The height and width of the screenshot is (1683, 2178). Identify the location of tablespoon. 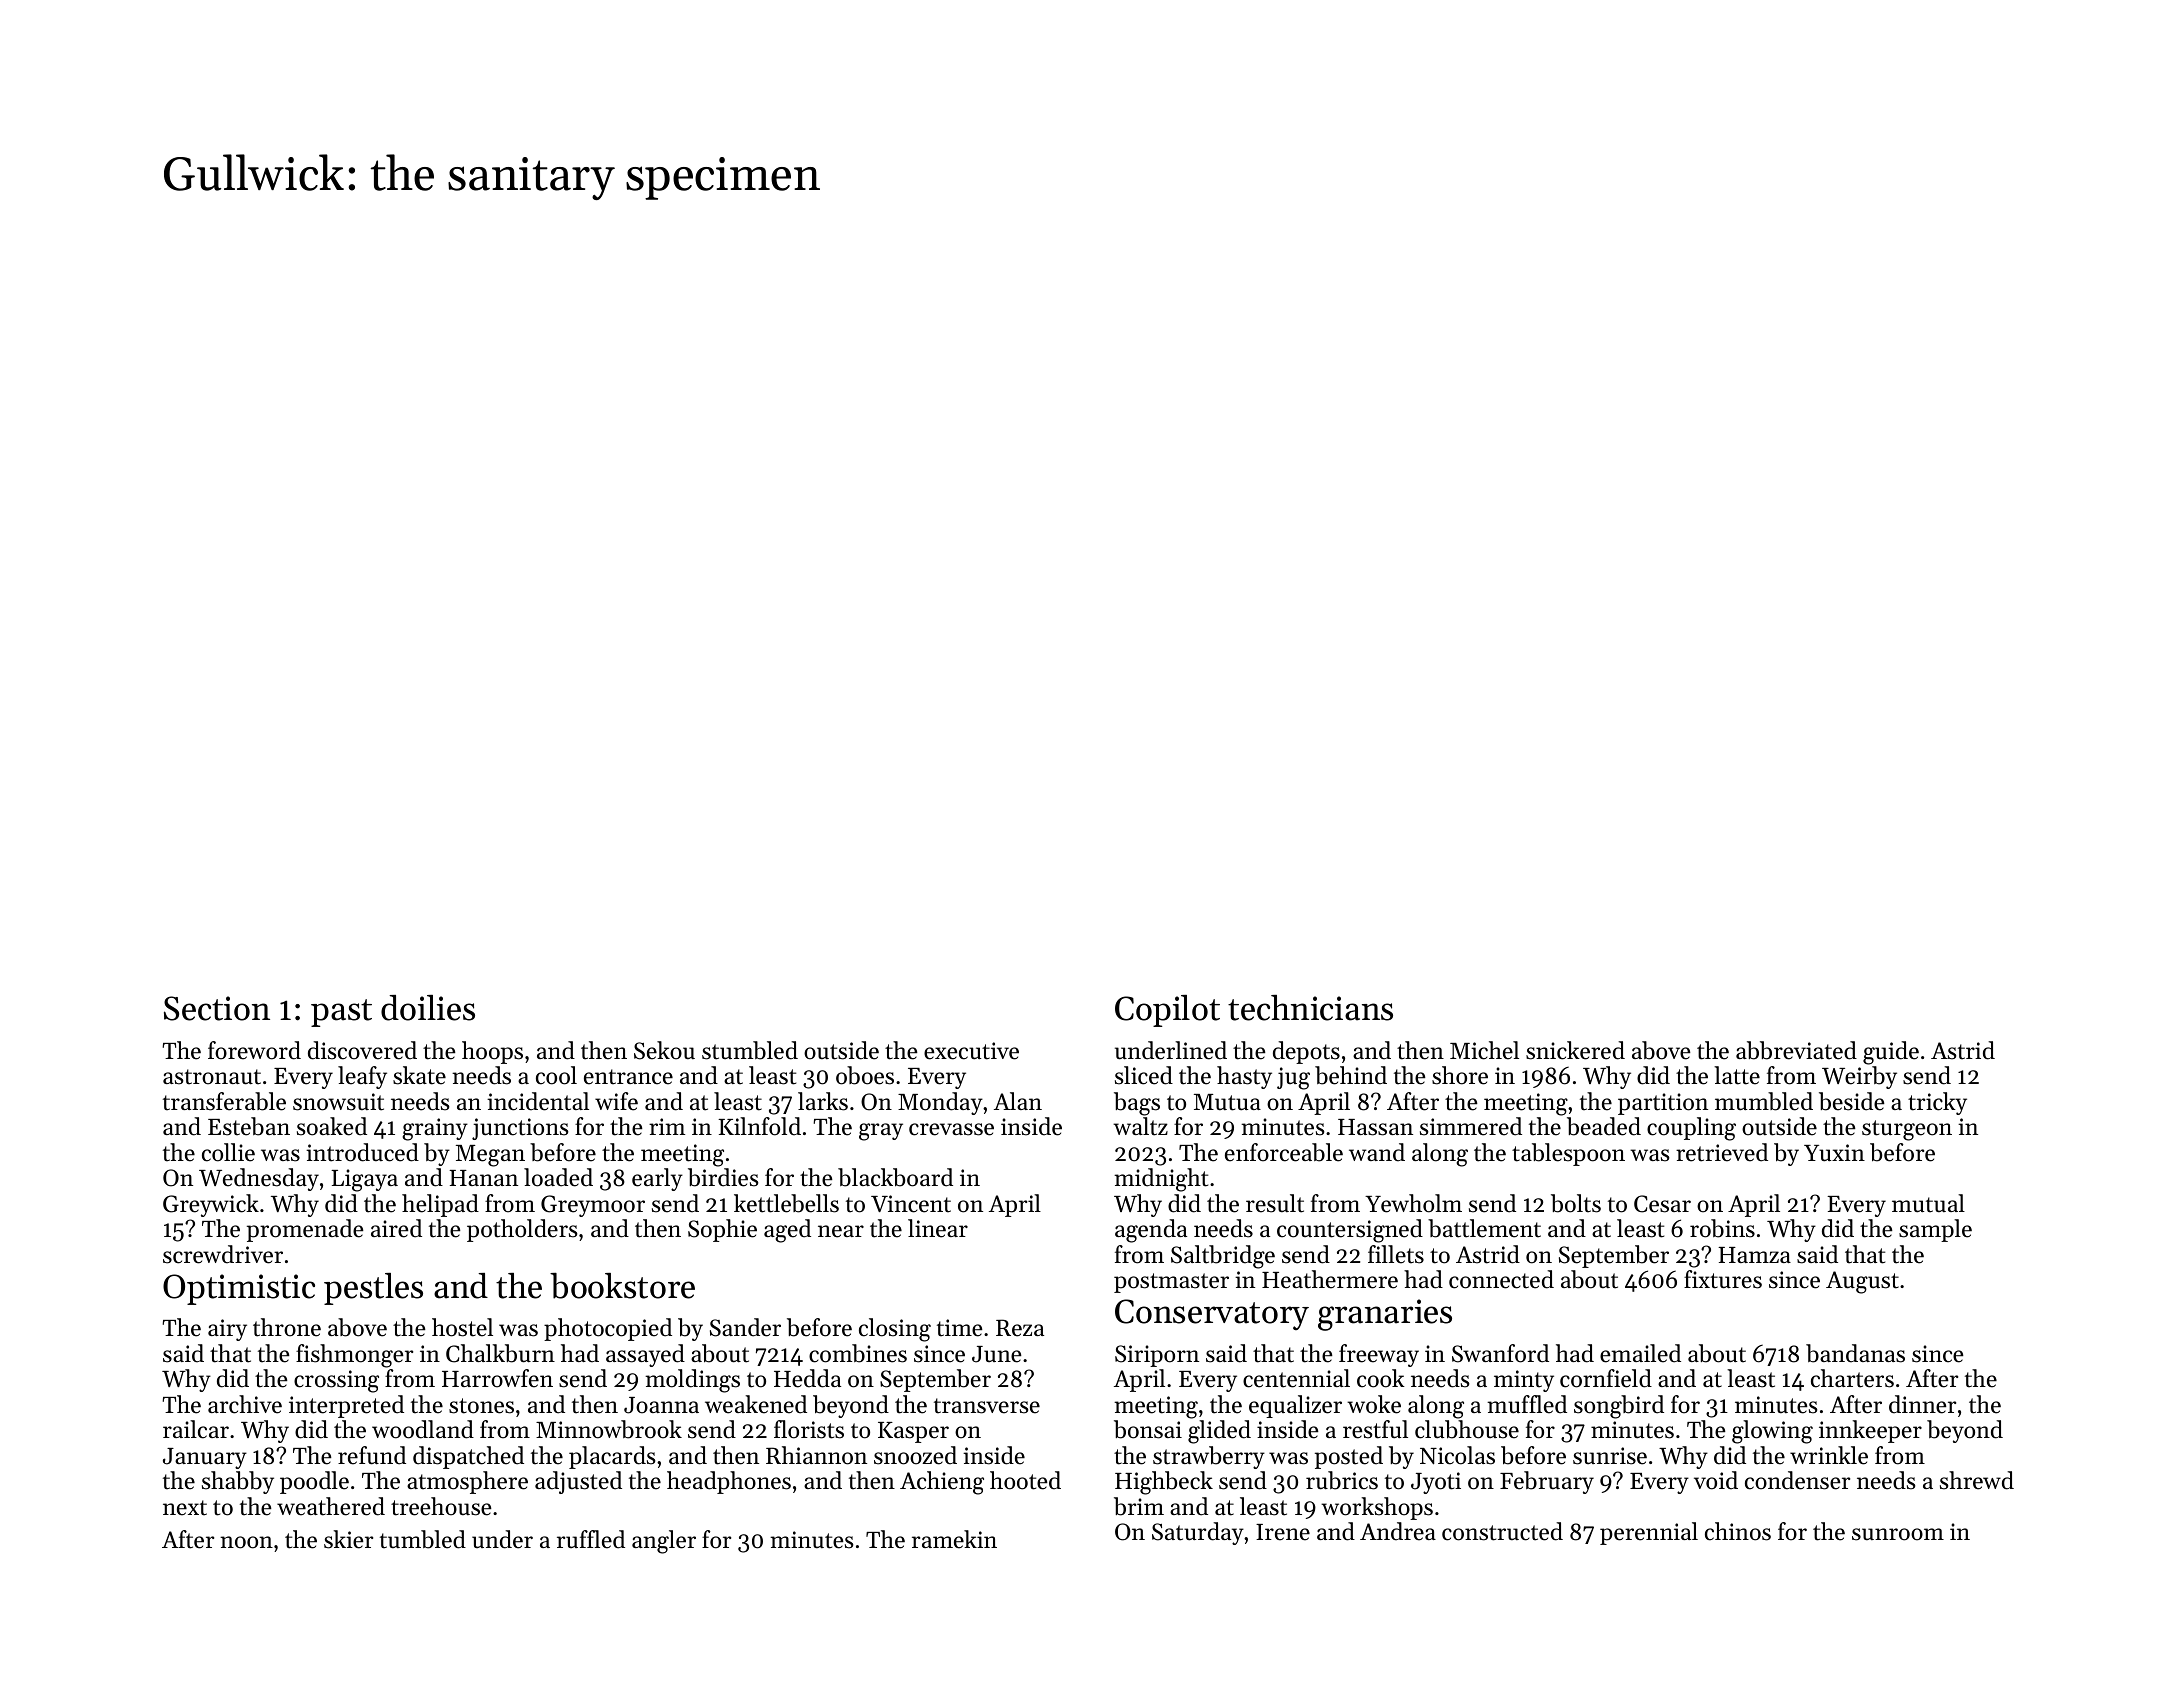
(1568, 1154).
